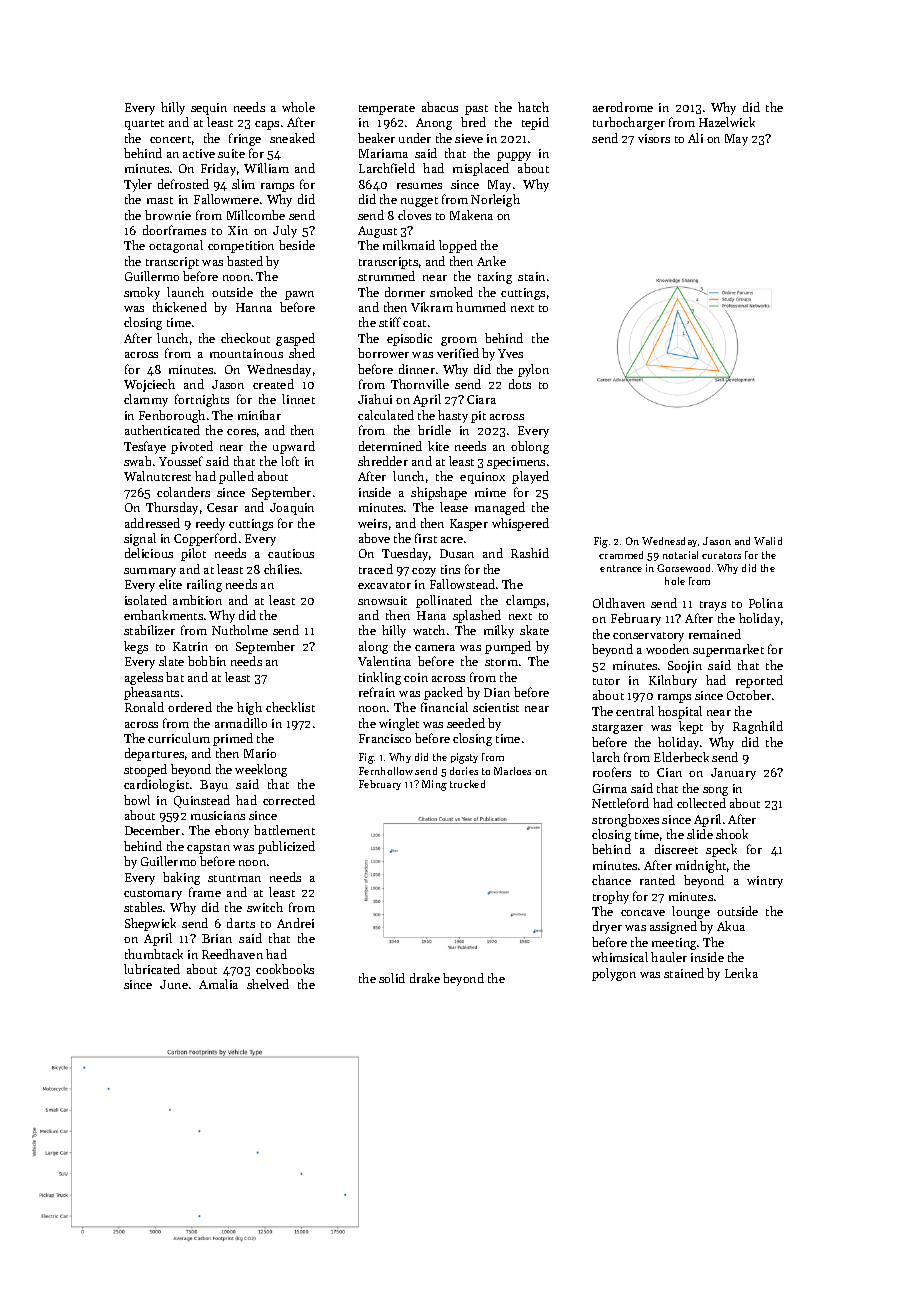 This screenshot has height=1316, width=908. I want to click on solid, so click(392, 978).
